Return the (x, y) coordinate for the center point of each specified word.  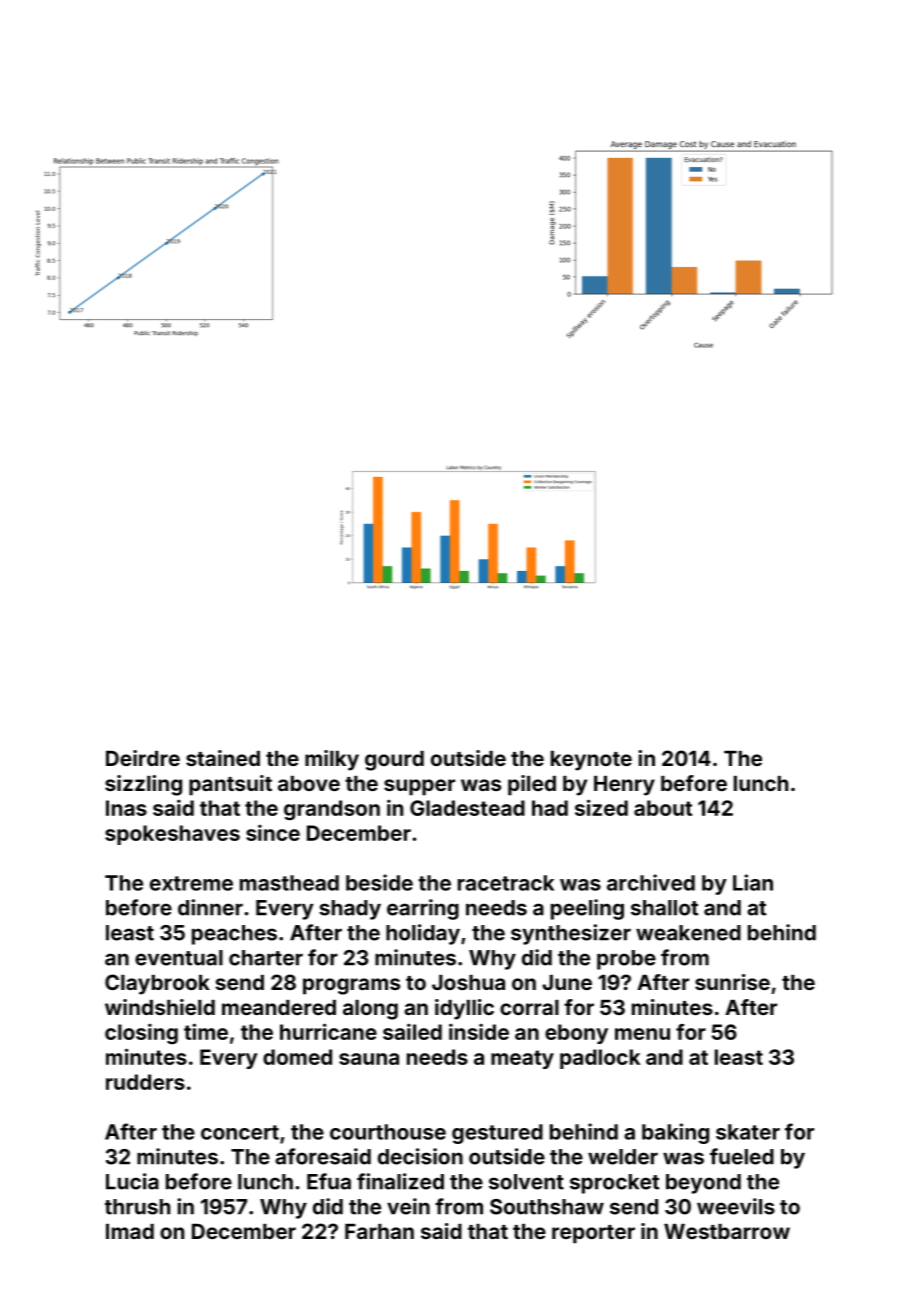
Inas (126, 808)
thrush (137, 1207)
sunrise (732, 982)
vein (408, 1206)
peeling (587, 909)
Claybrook (157, 984)
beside (379, 882)
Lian (753, 882)
